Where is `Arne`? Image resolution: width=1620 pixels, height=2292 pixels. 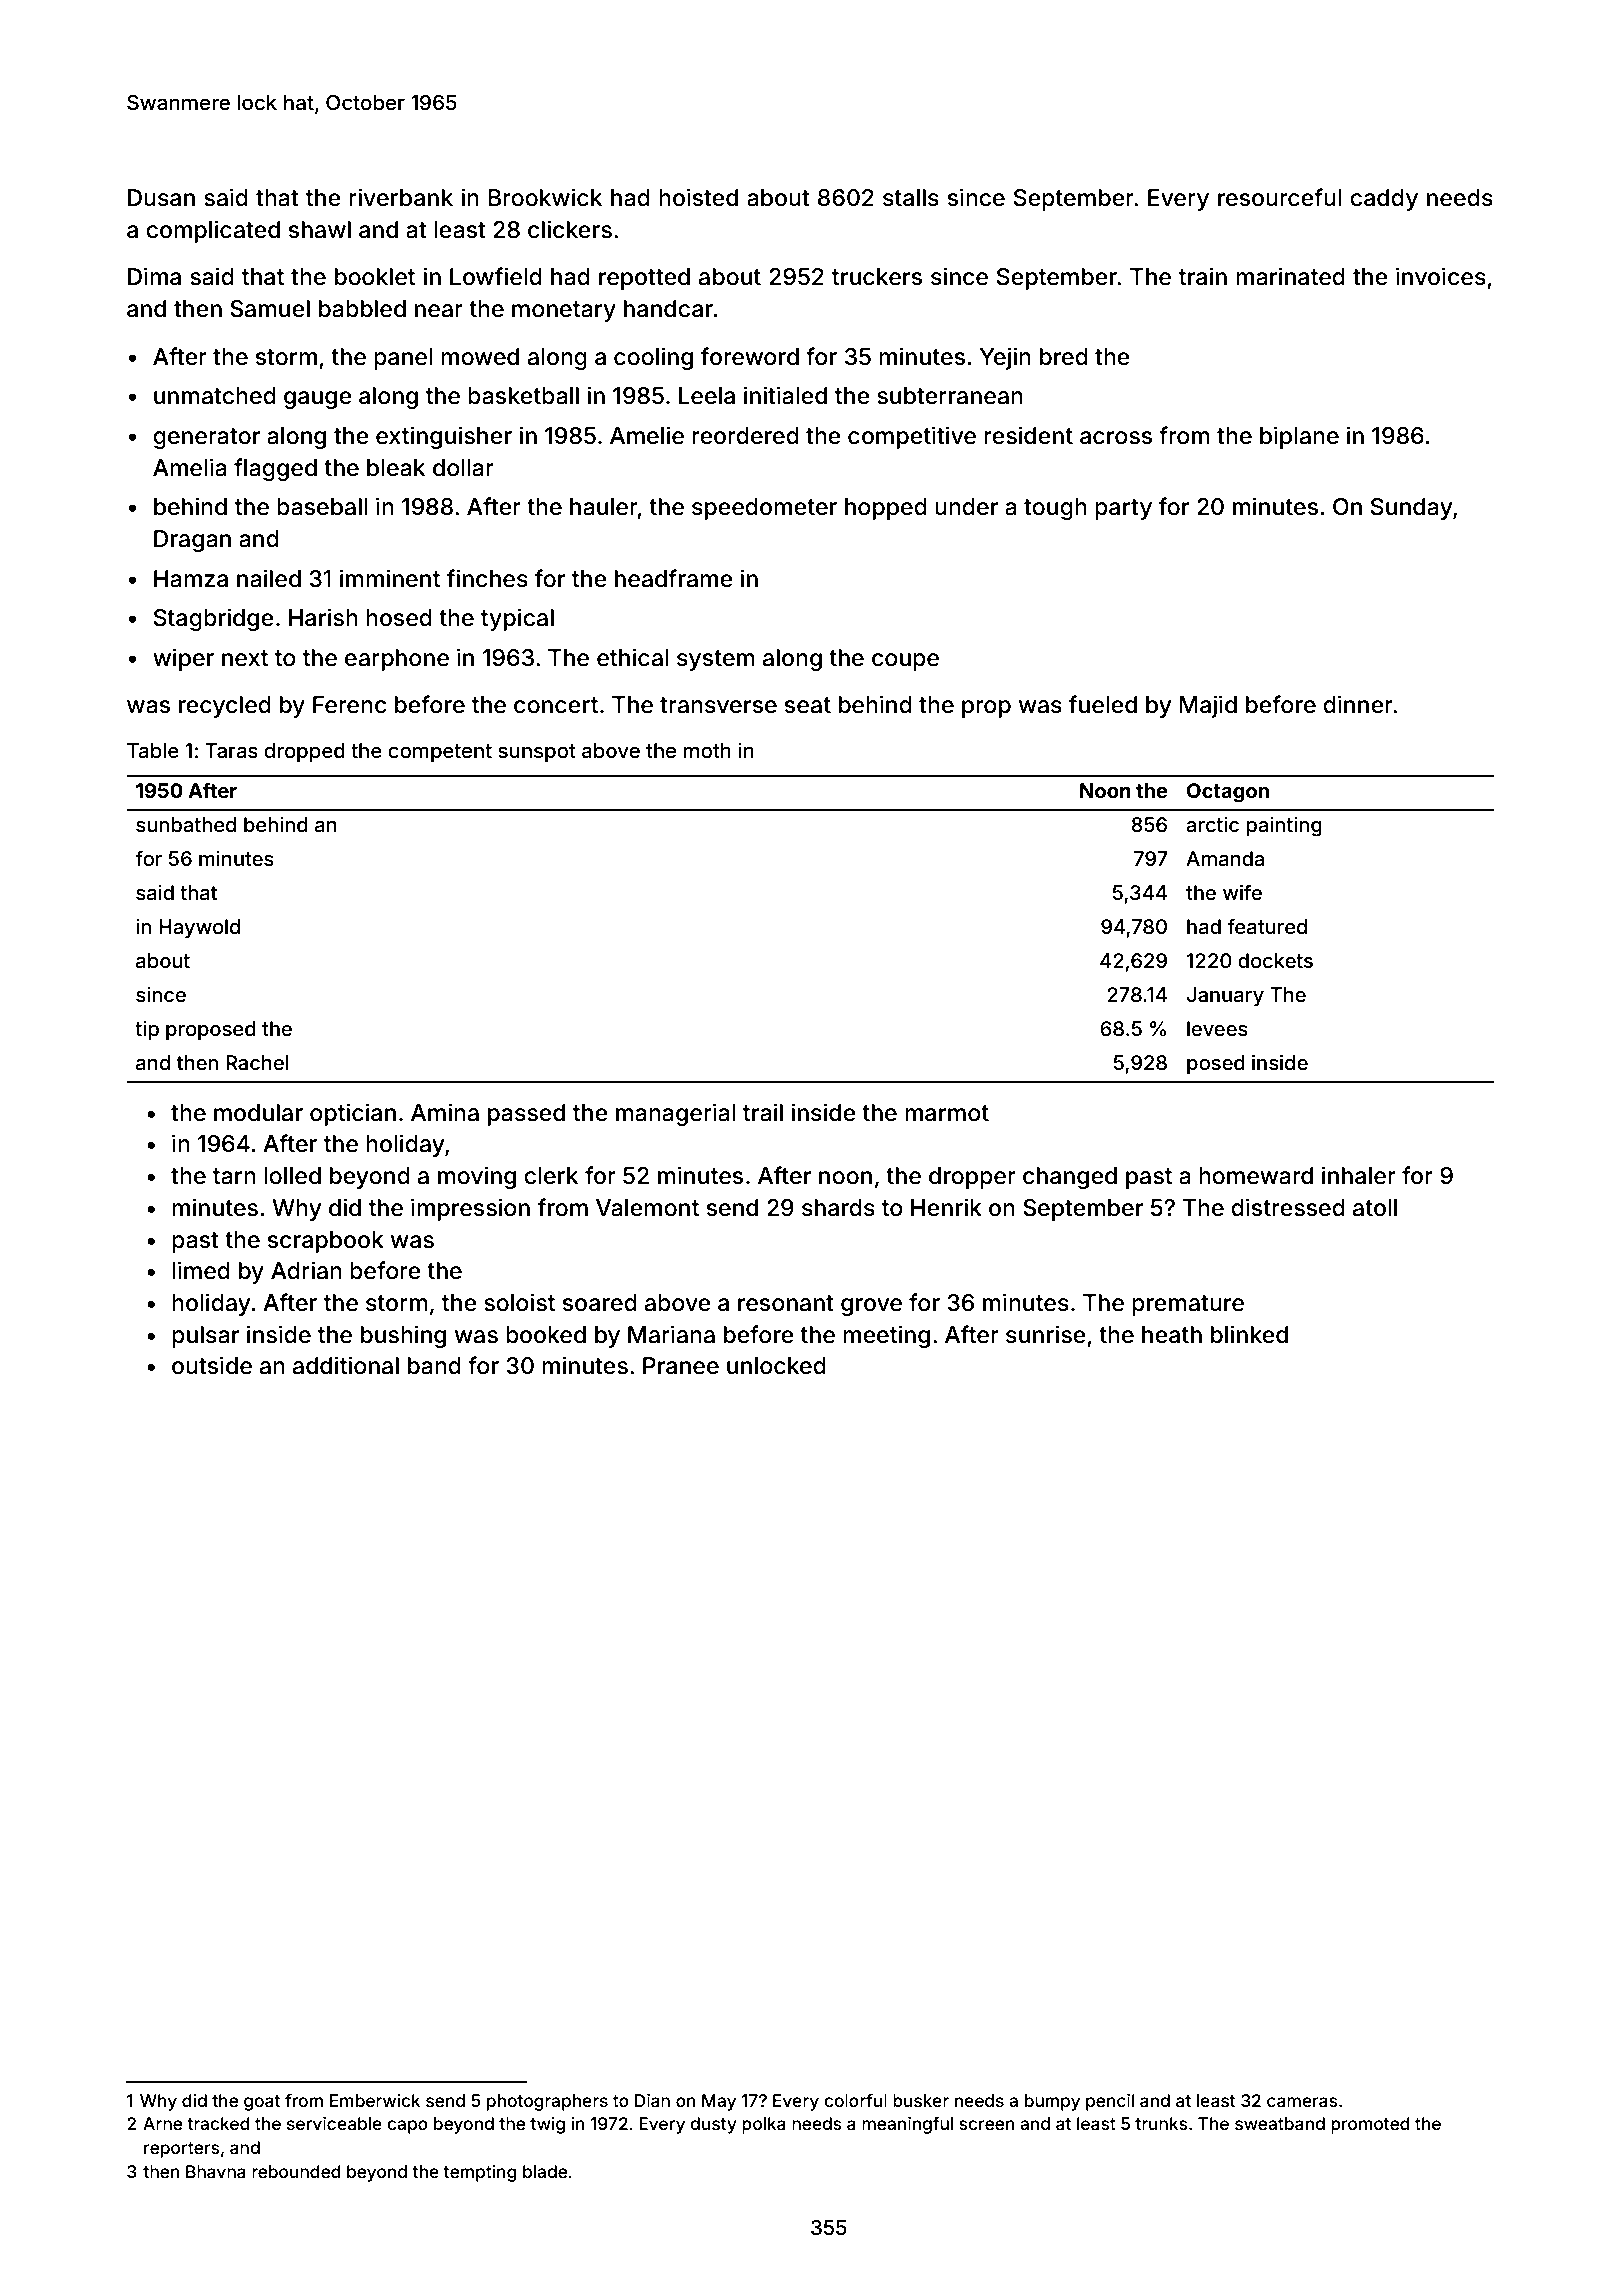
Arne is located at coordinates (162, 2123).
